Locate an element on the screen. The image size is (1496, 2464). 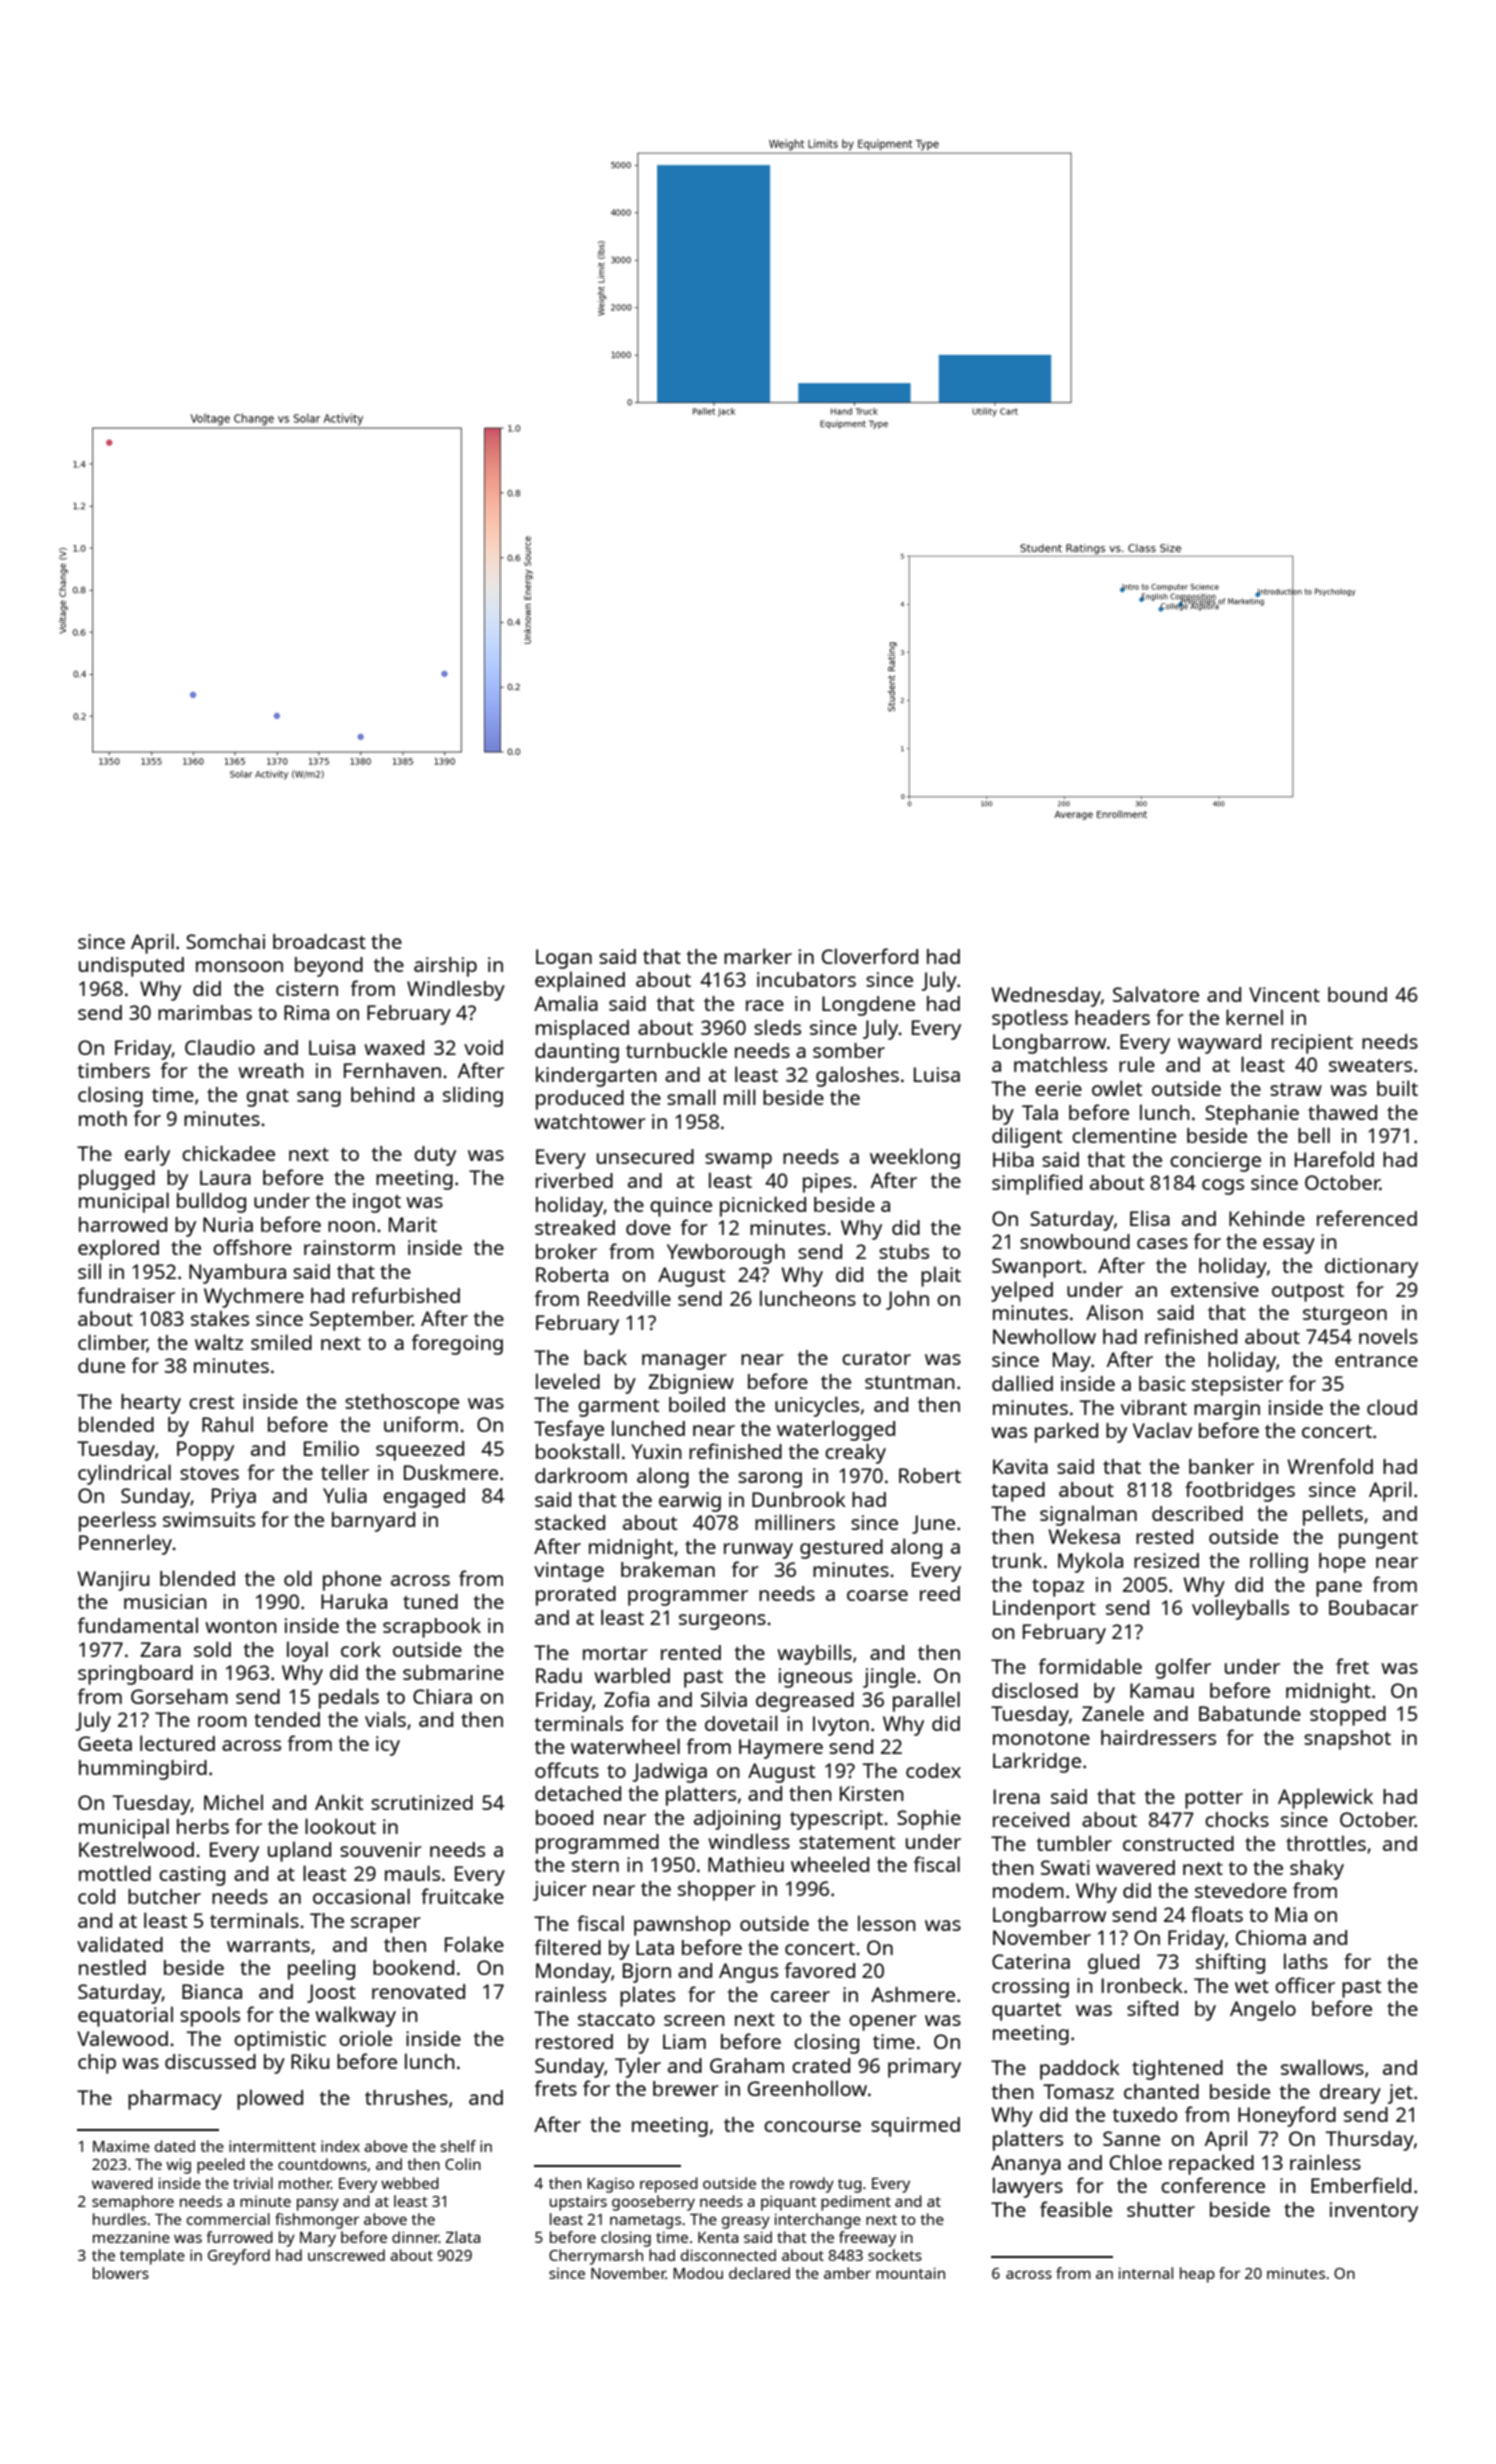
scraper is located at coordinates (386, 1925).
